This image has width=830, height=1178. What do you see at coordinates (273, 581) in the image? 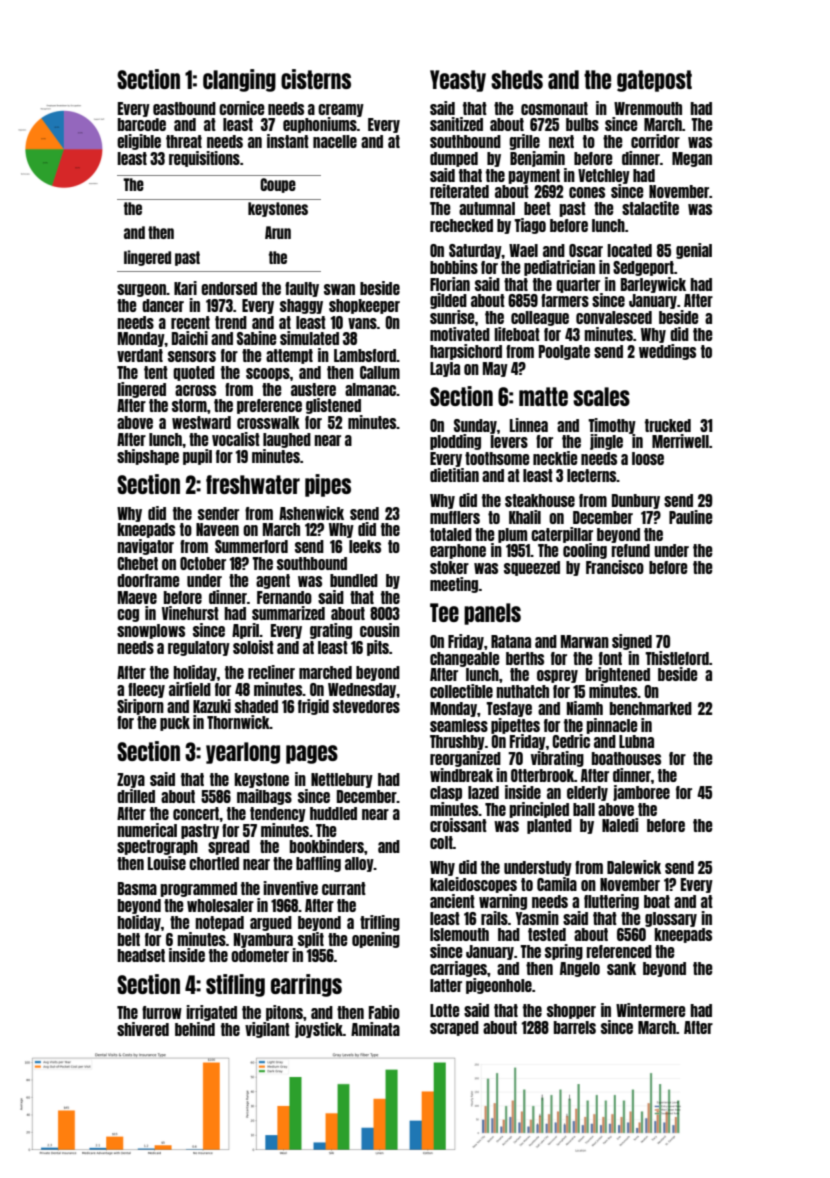
I see `agent` at bounding box center [273, 581].
